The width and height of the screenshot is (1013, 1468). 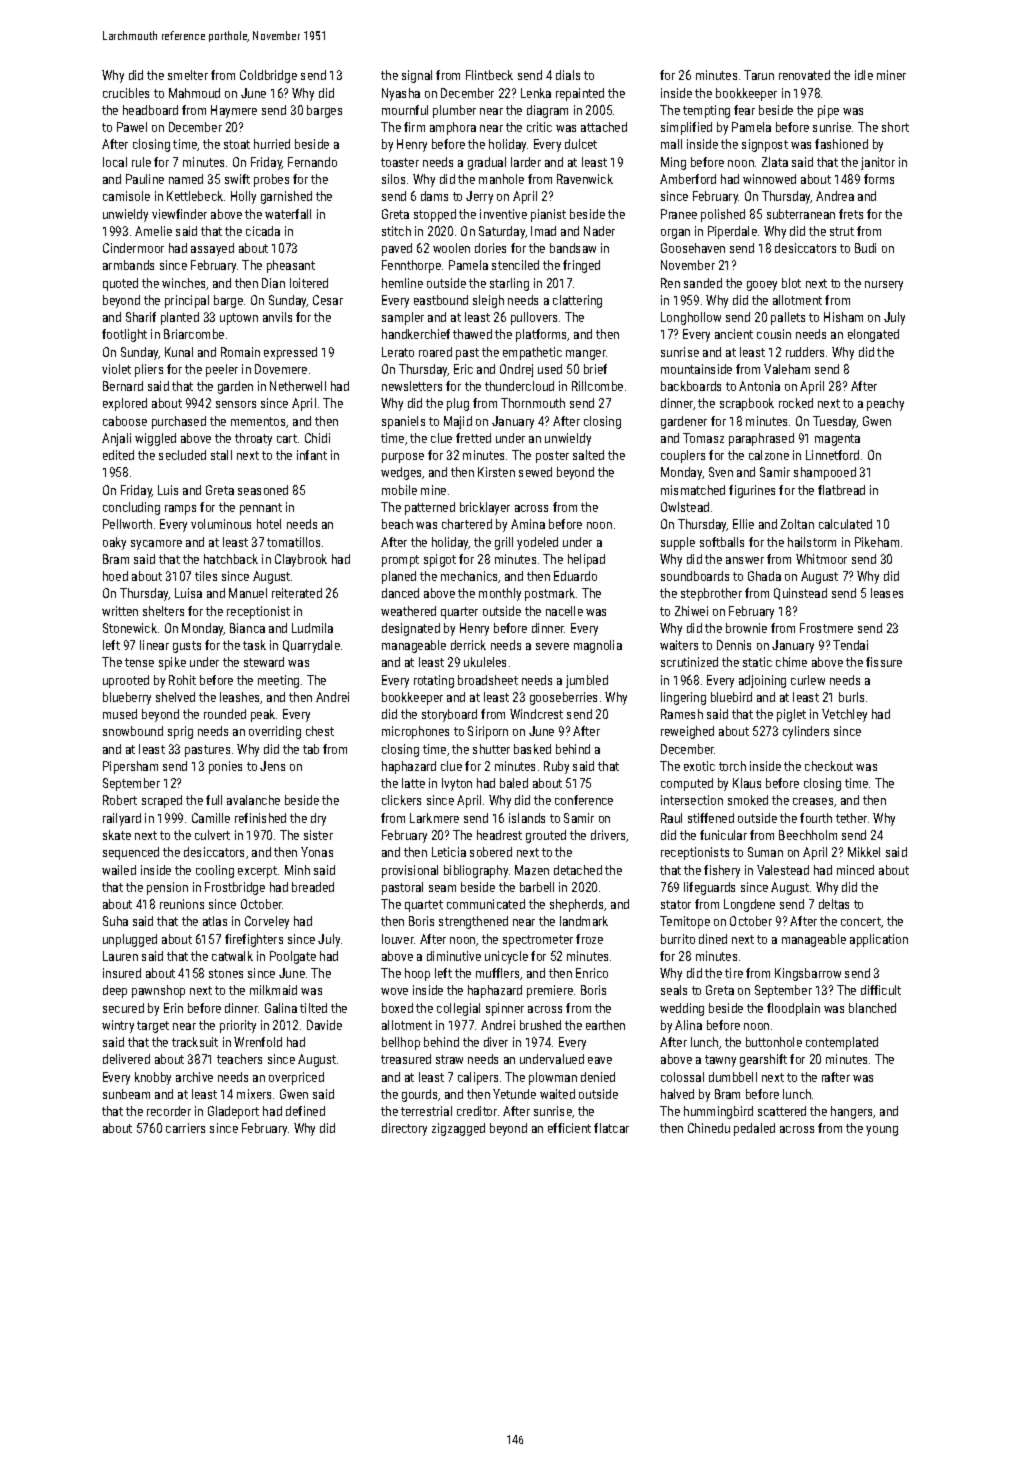 I want to click on voluminous, so click(x=221, y=524).
